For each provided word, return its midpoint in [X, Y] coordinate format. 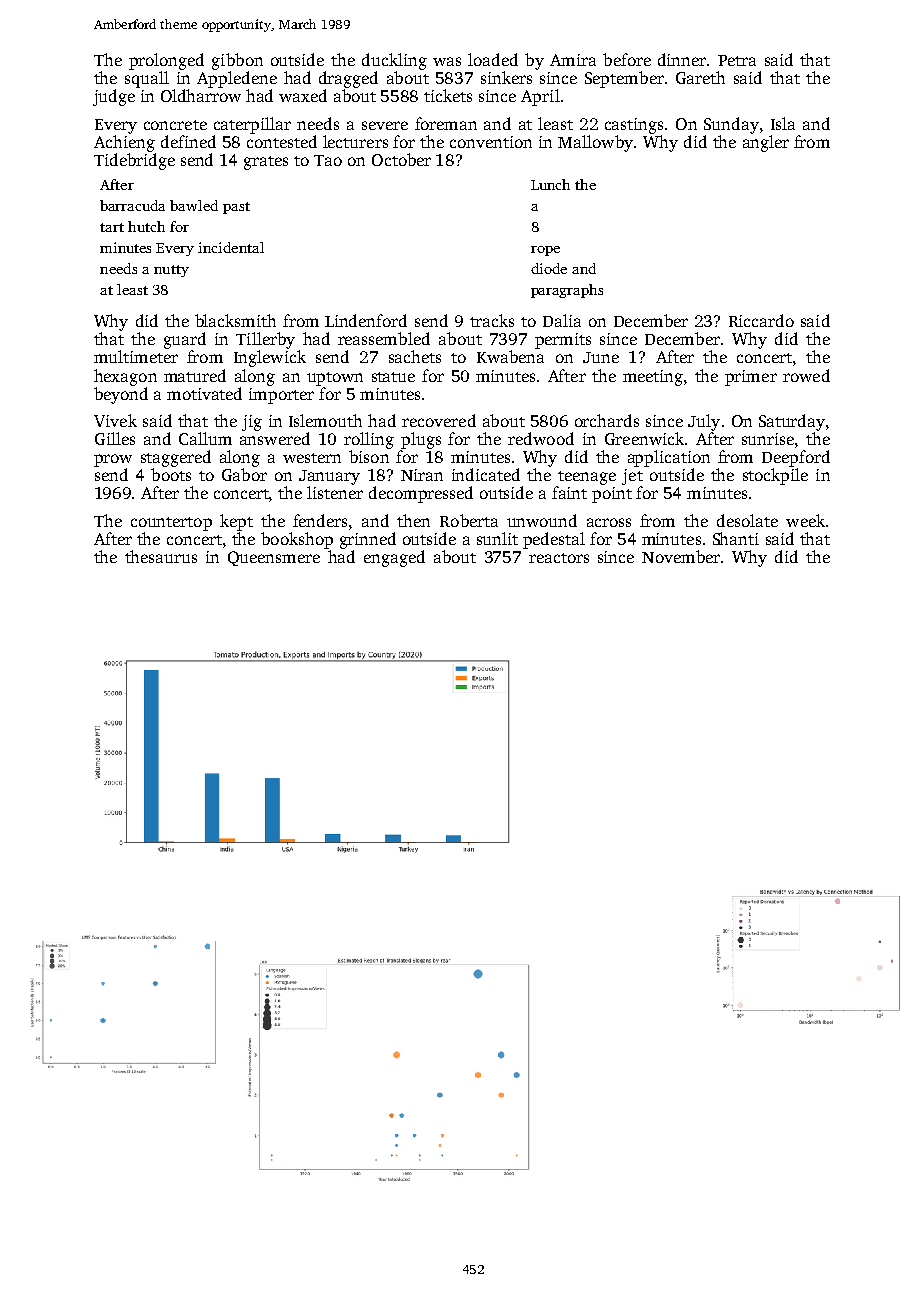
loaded [493, 59]
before [627, 59]
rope [545, 251]
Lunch [550, 184]
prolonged [166, 61]
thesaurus [161, 556]
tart [112, 227]
